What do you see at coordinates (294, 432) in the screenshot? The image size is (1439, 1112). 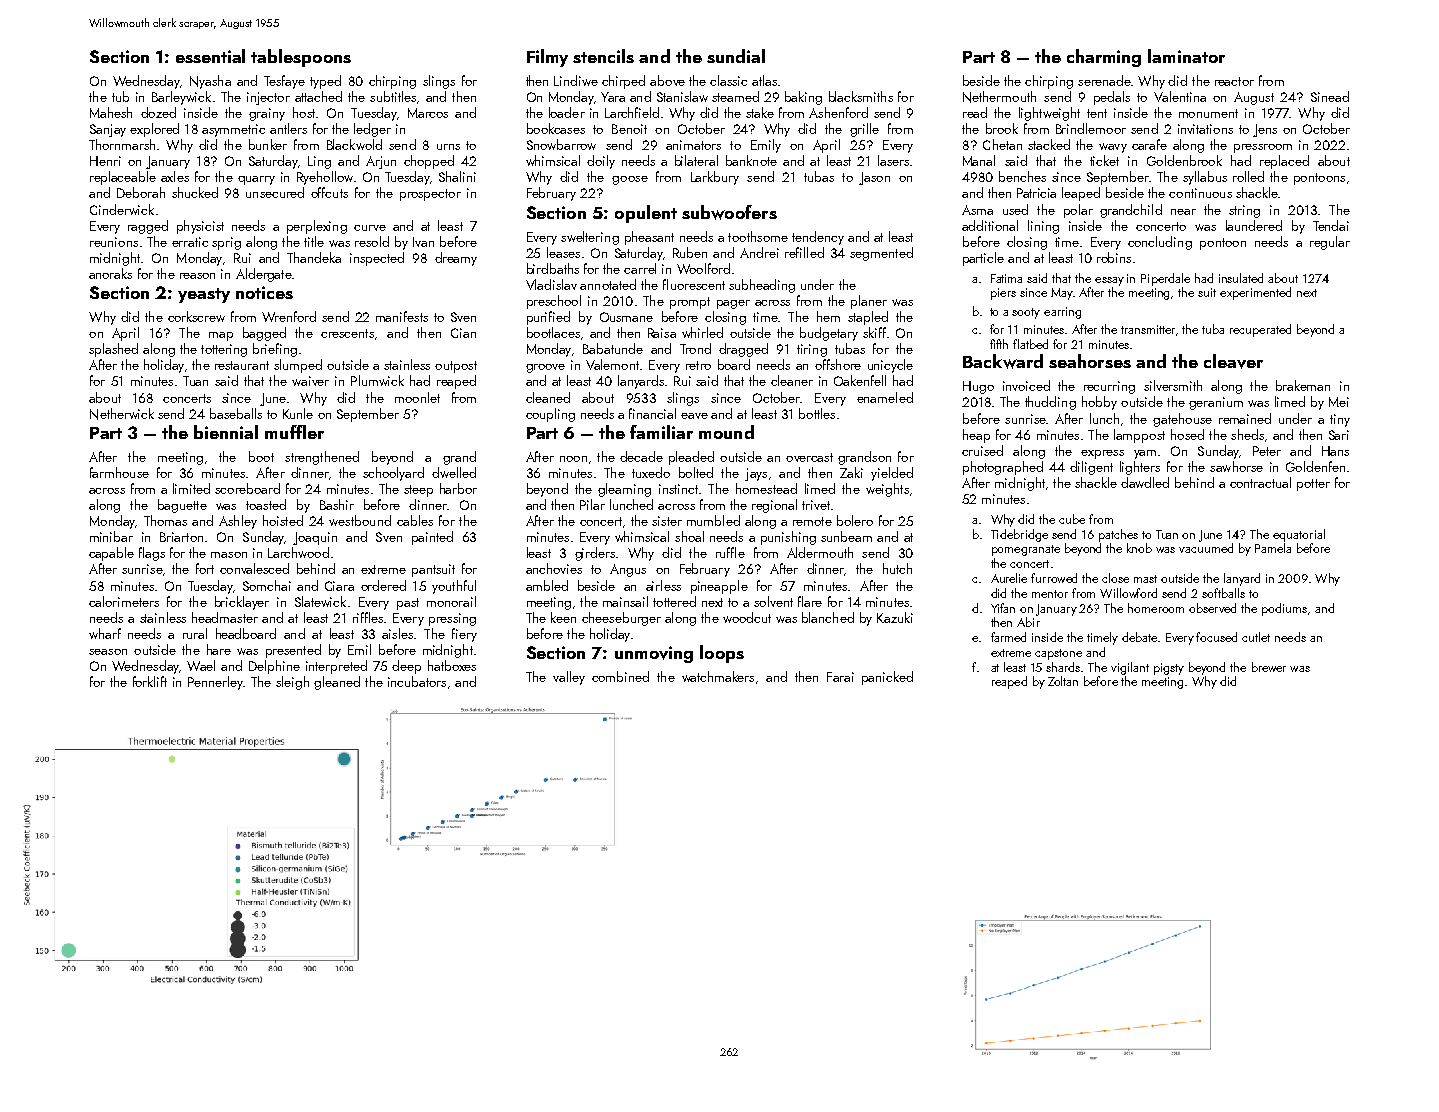 I see `muffler` at bounding box center [294, 432].
